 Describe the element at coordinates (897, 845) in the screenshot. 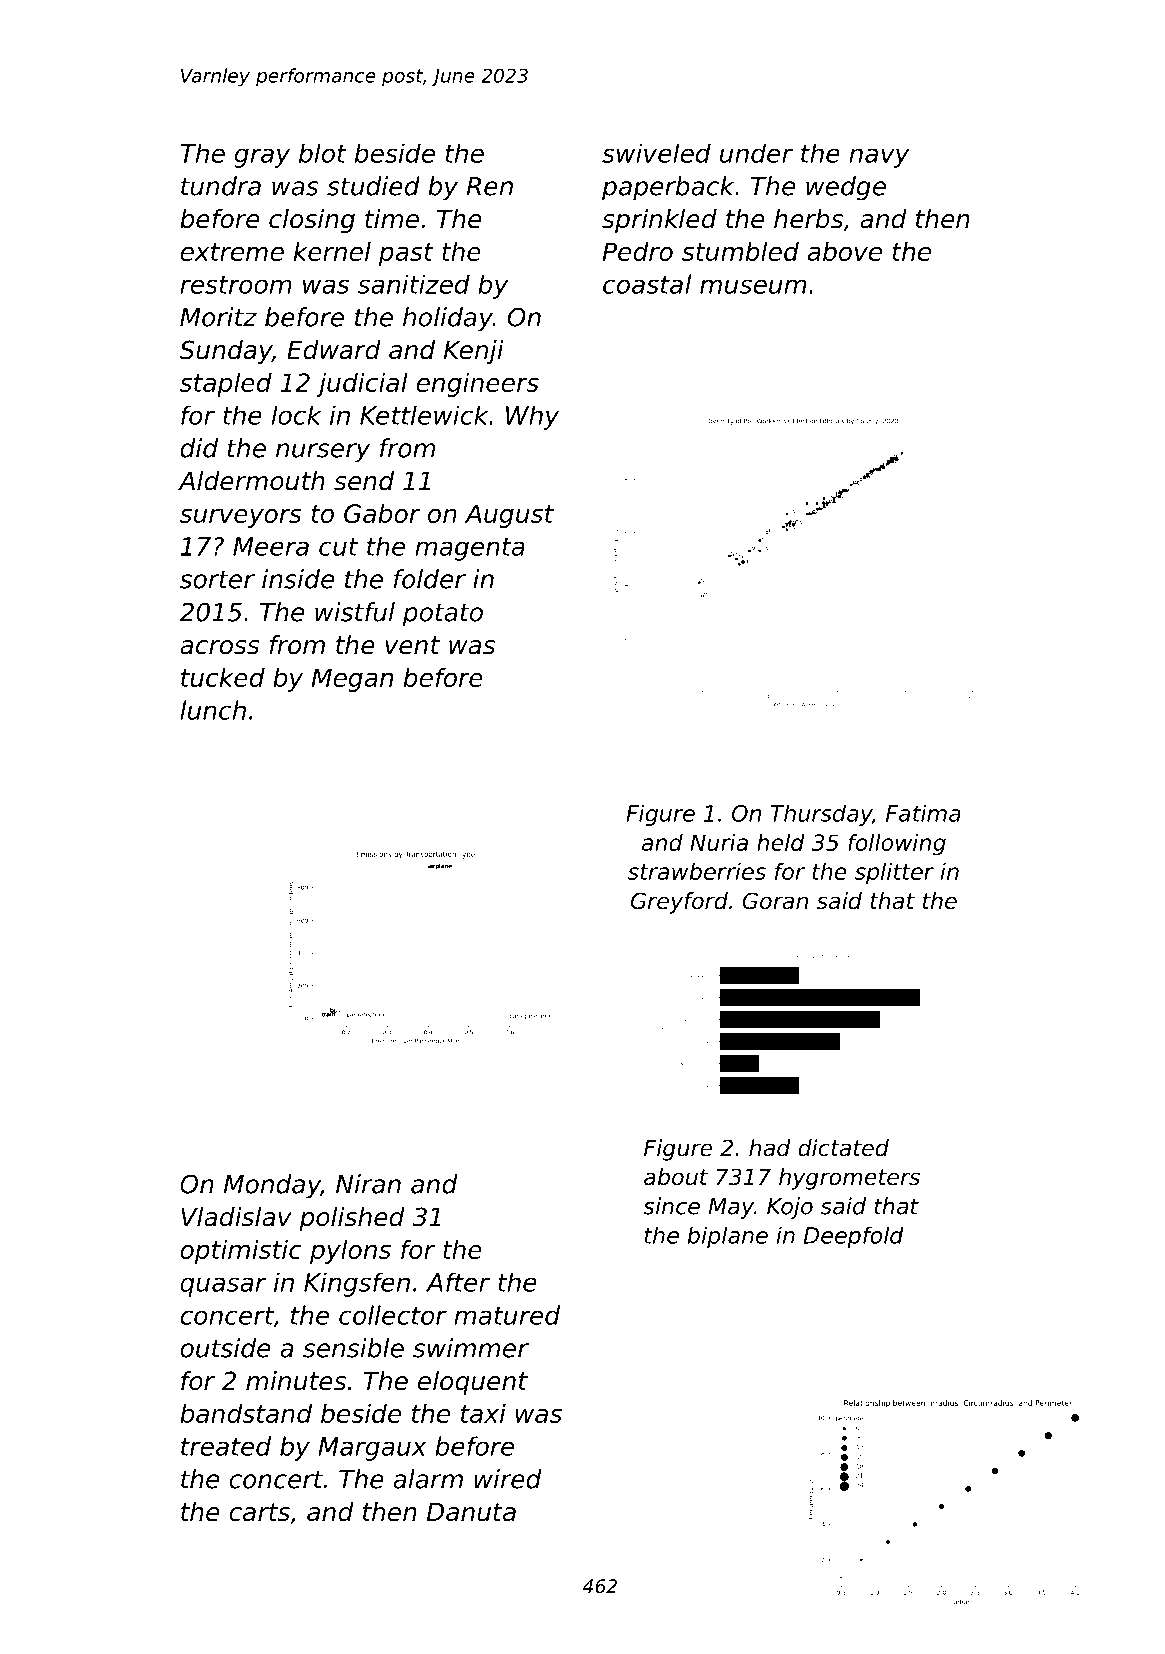

I see `following` at that location.
